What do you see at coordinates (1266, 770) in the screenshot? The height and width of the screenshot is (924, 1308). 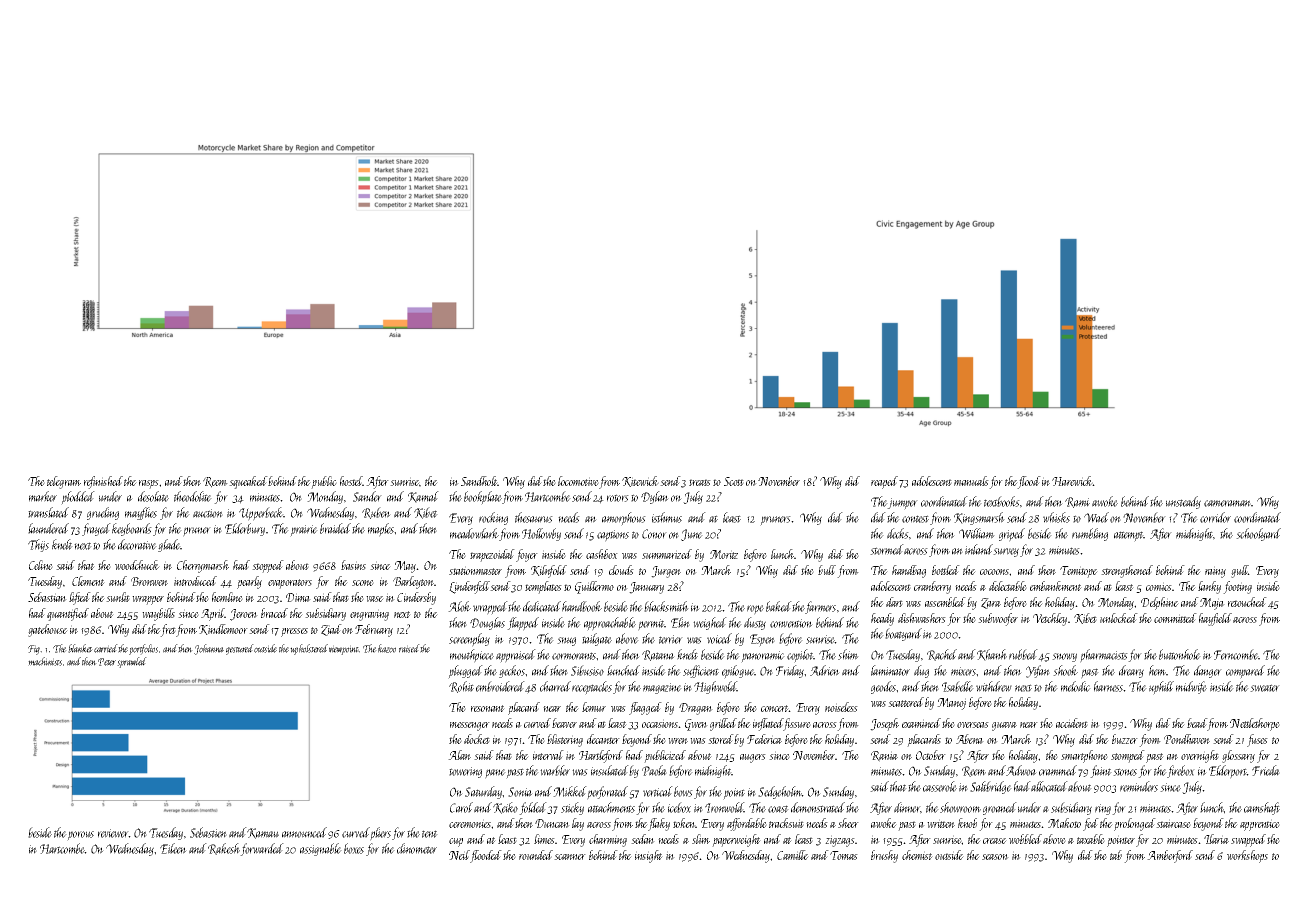 I see `Frieda` at bounding box center [1266, 770].
